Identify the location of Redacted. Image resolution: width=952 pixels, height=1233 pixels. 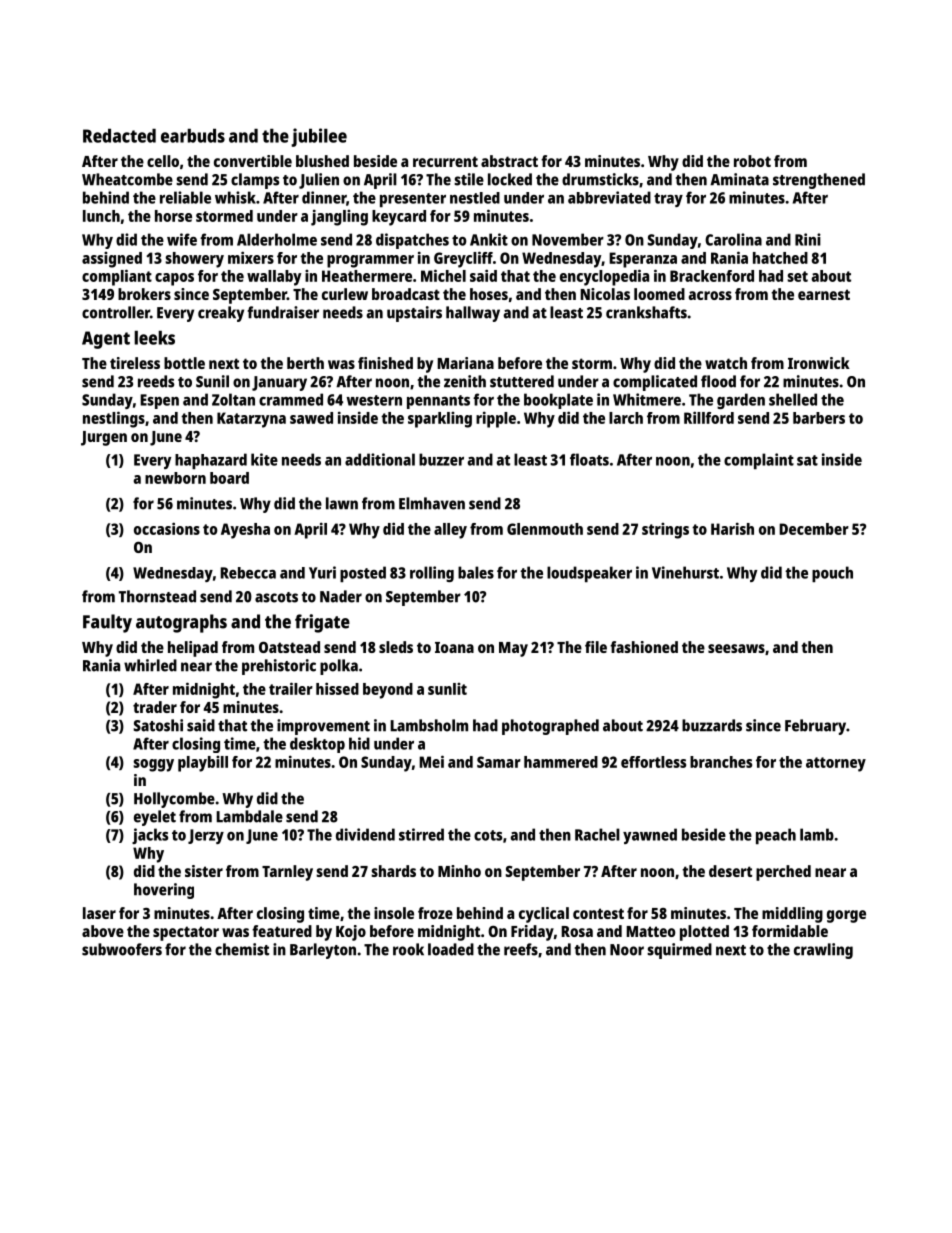
(119, 136).
